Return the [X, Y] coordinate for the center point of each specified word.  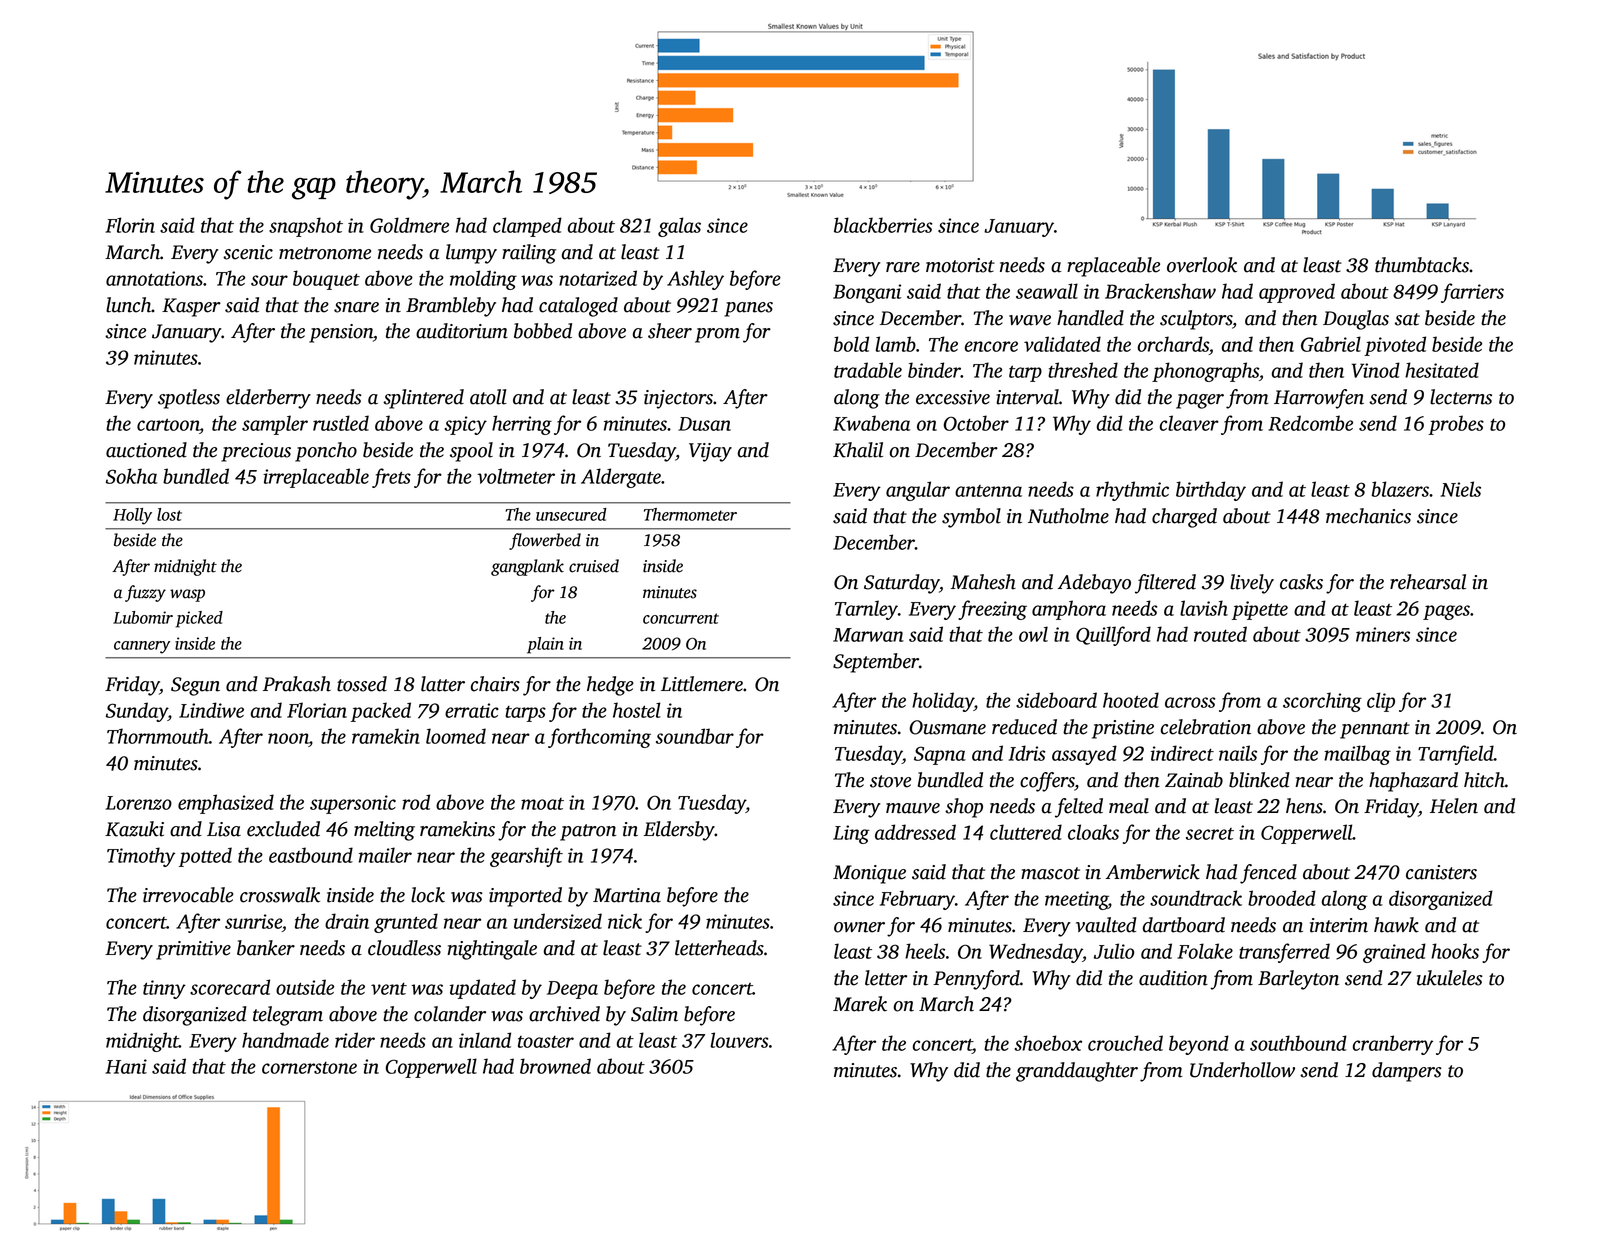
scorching [1322, 702]
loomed [456, 736]
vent [389, 989]
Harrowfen [1319, 399]
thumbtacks [1422, 265]
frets [391, 478]
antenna [988, 491]
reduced [1024, 727]
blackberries [883, 225]
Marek [860, 1004]
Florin [130, 225]
